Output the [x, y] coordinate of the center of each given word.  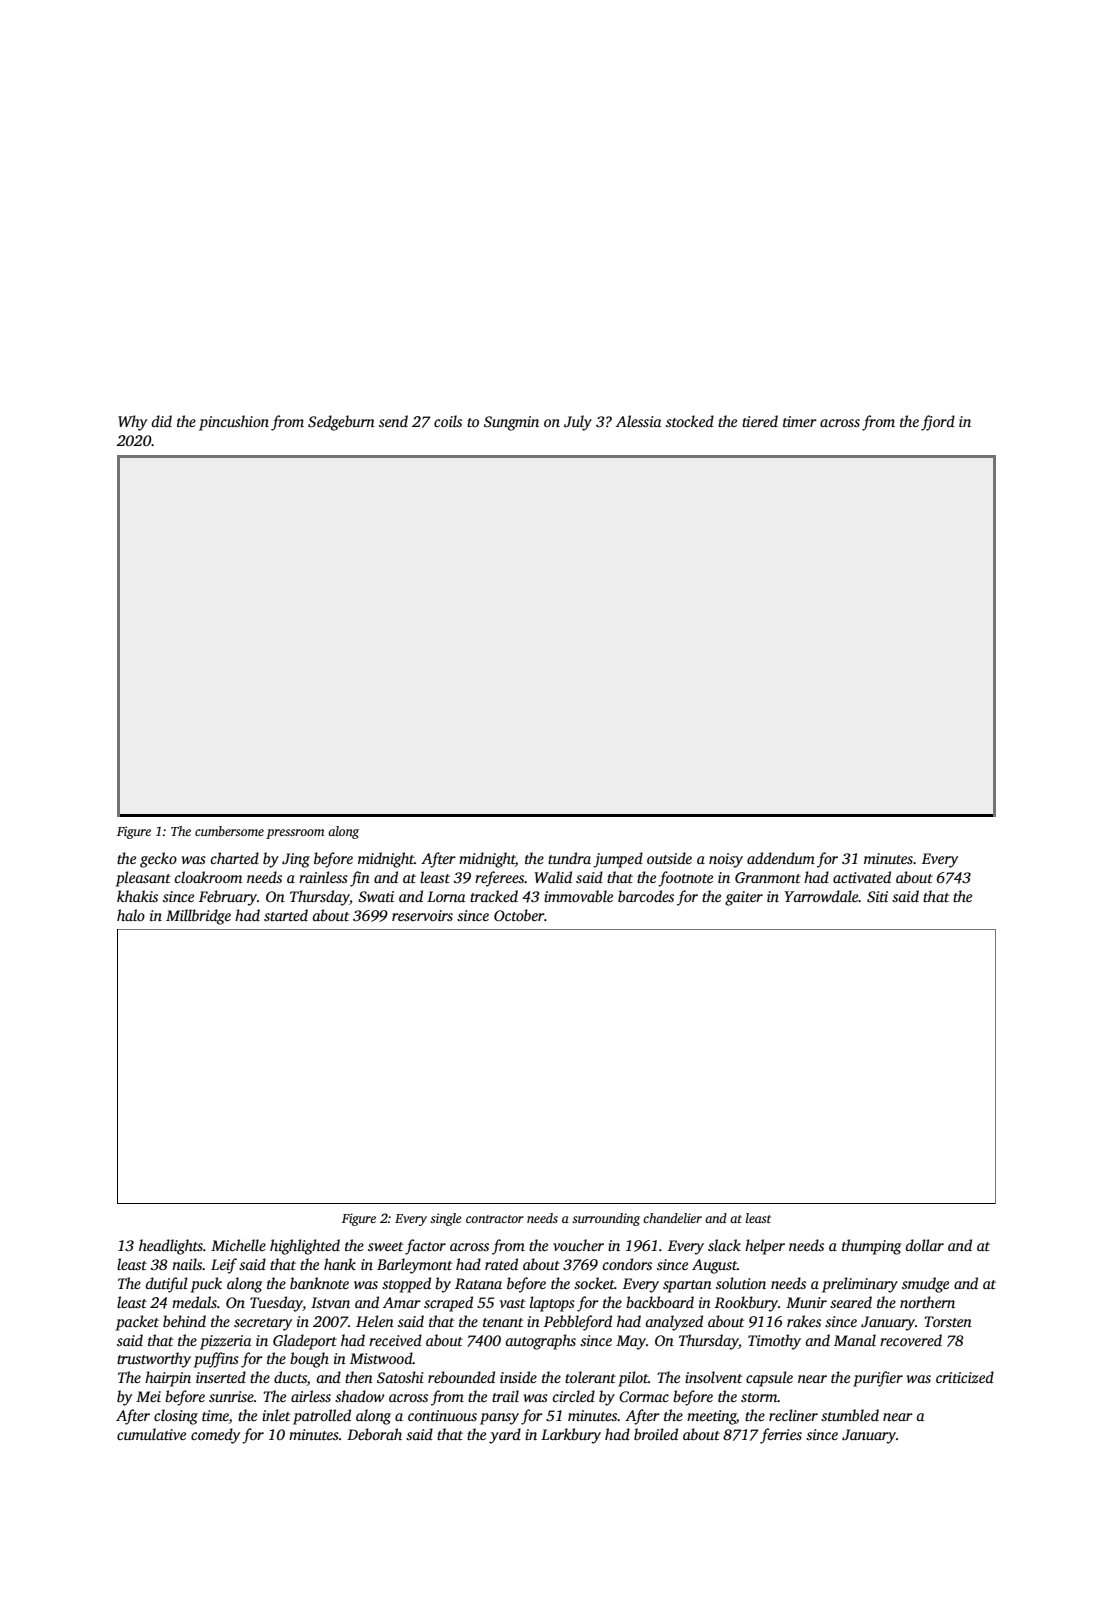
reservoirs [422, 915]
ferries [781, 1436]
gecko [158, 860]
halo [131, 915]
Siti [877, 896]
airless [311, 1396]
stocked [690, 421]
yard [505, 1436]
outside [669, 858]
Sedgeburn [341, 423]
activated [862, 877]
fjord [938, 423]
